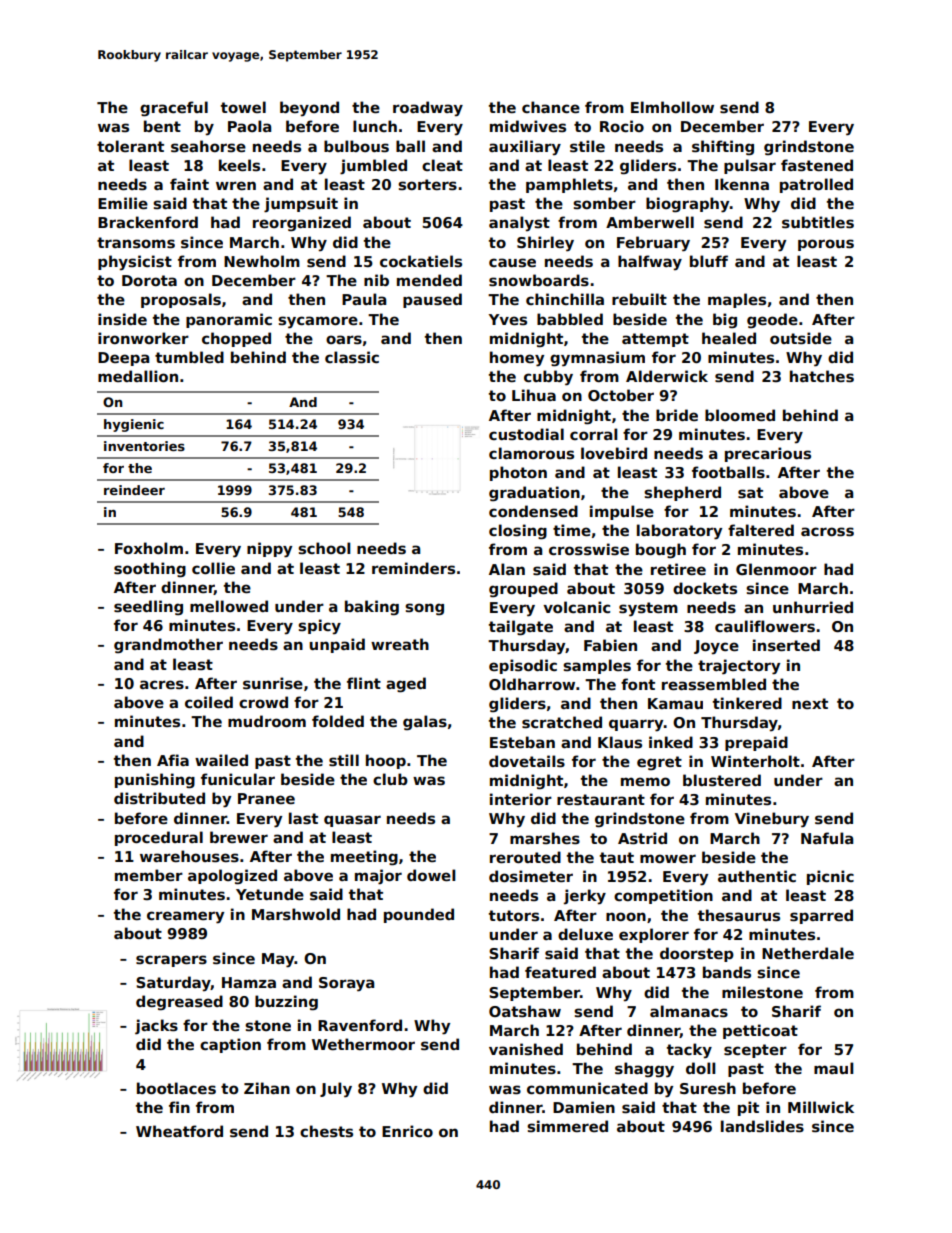  I want to click on porous, so click(826, 245).
